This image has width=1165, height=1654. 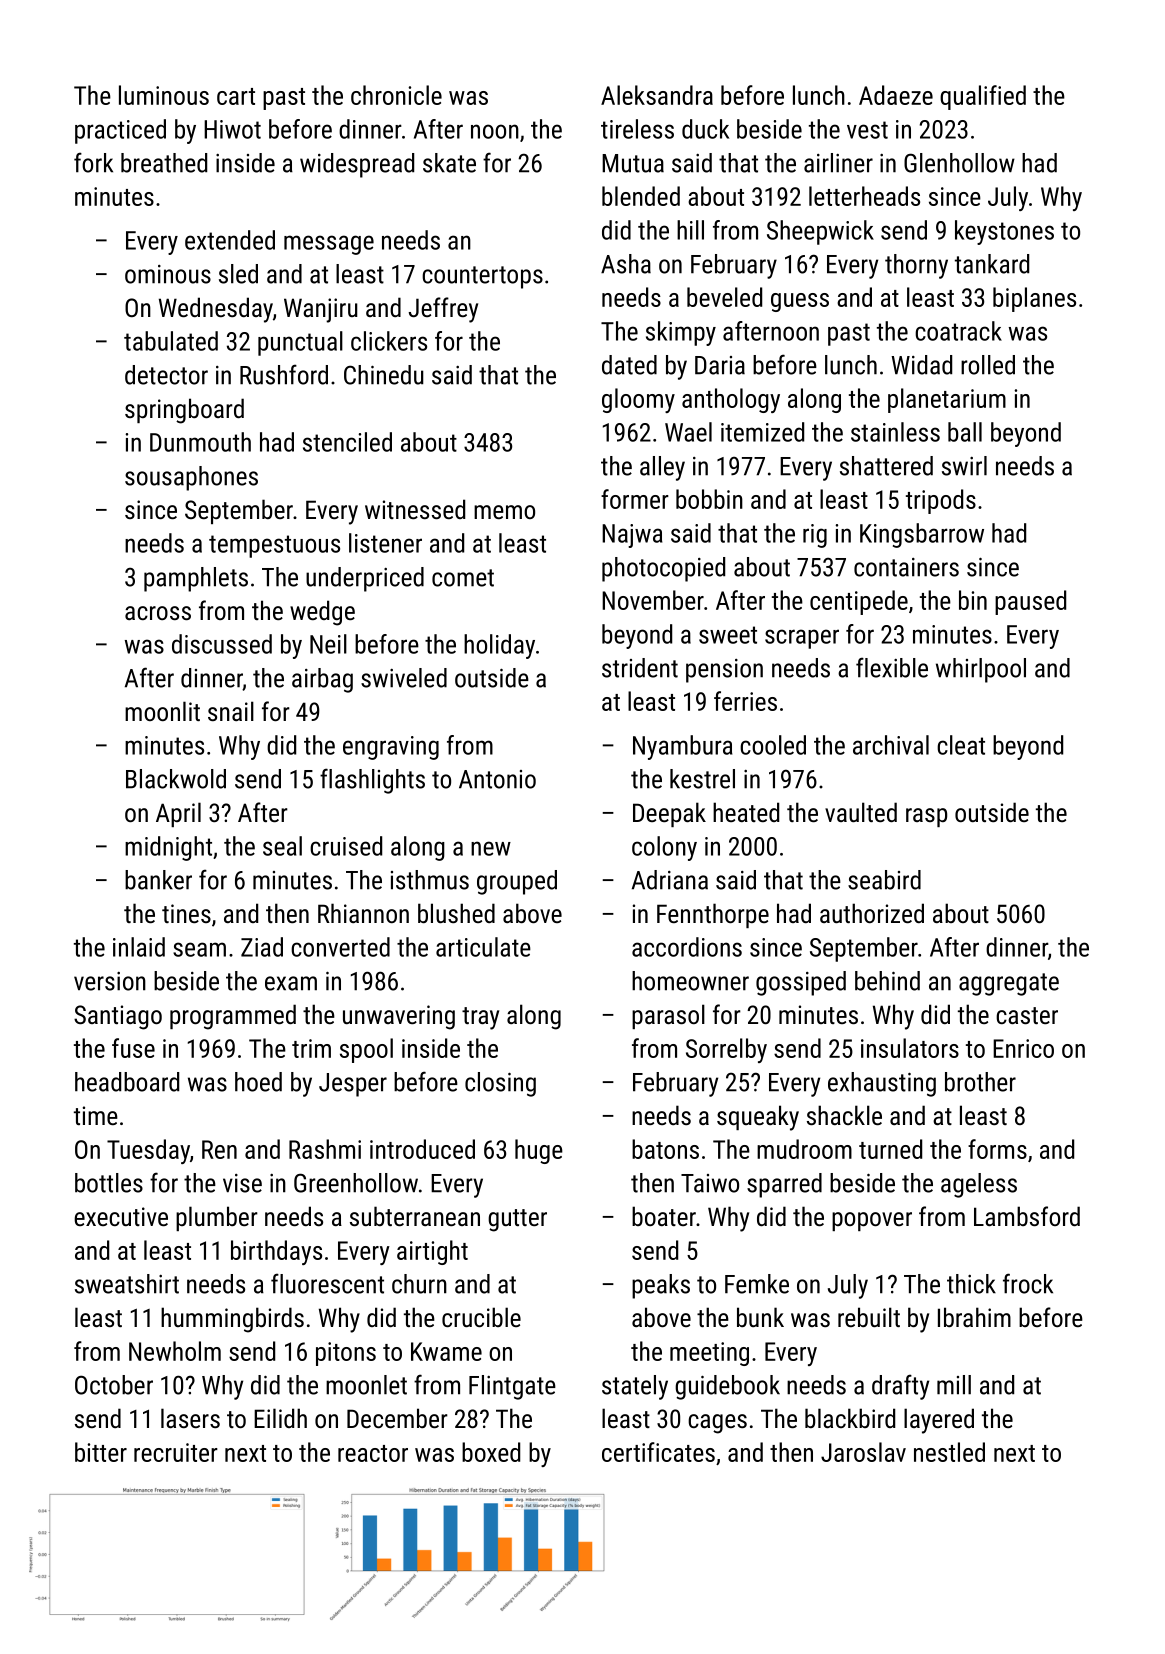 I want to click on widespread, so click(x=357, y=165).
